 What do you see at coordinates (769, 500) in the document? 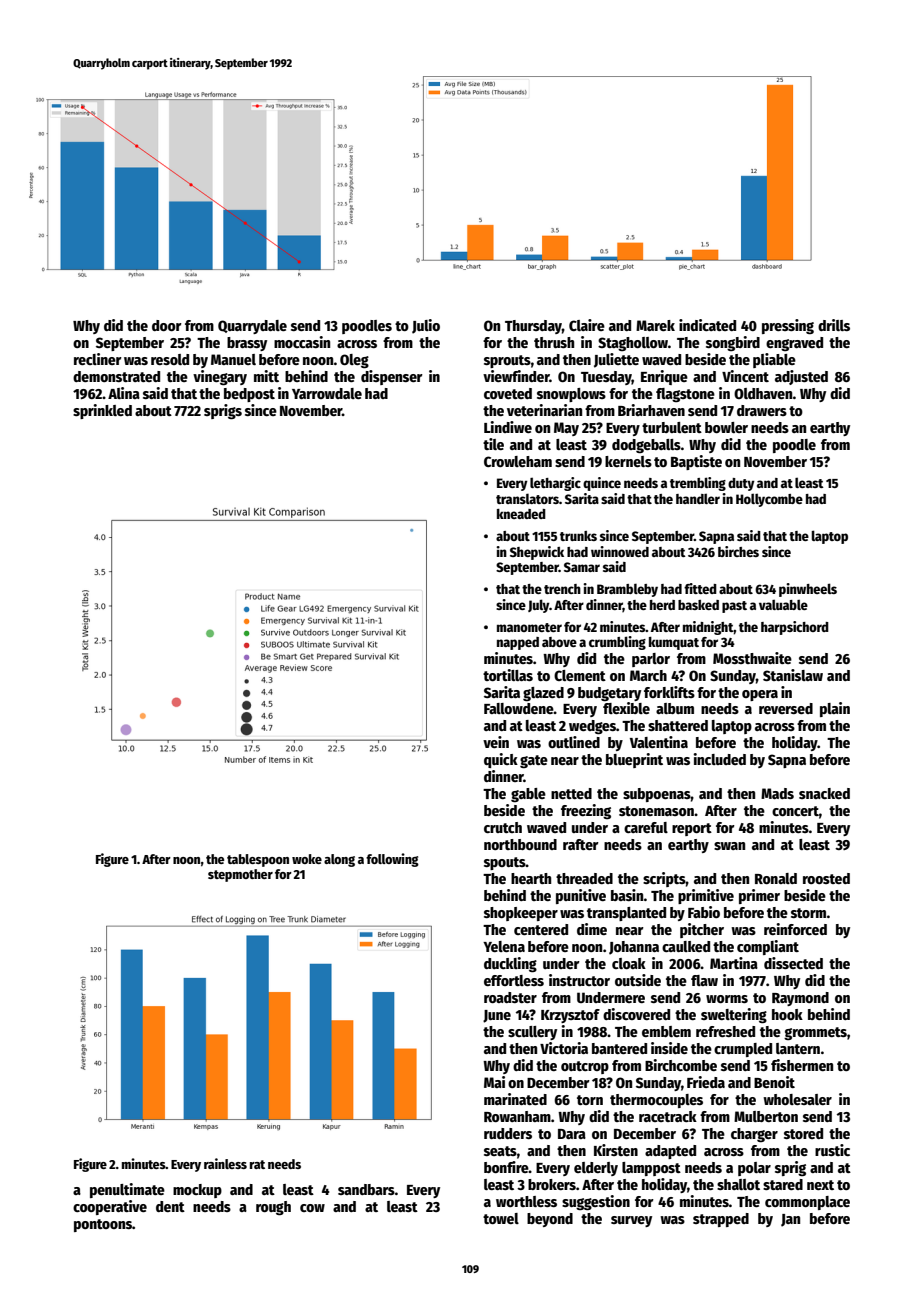
I see `Hollycombe` at bounding box center [769, 500].
